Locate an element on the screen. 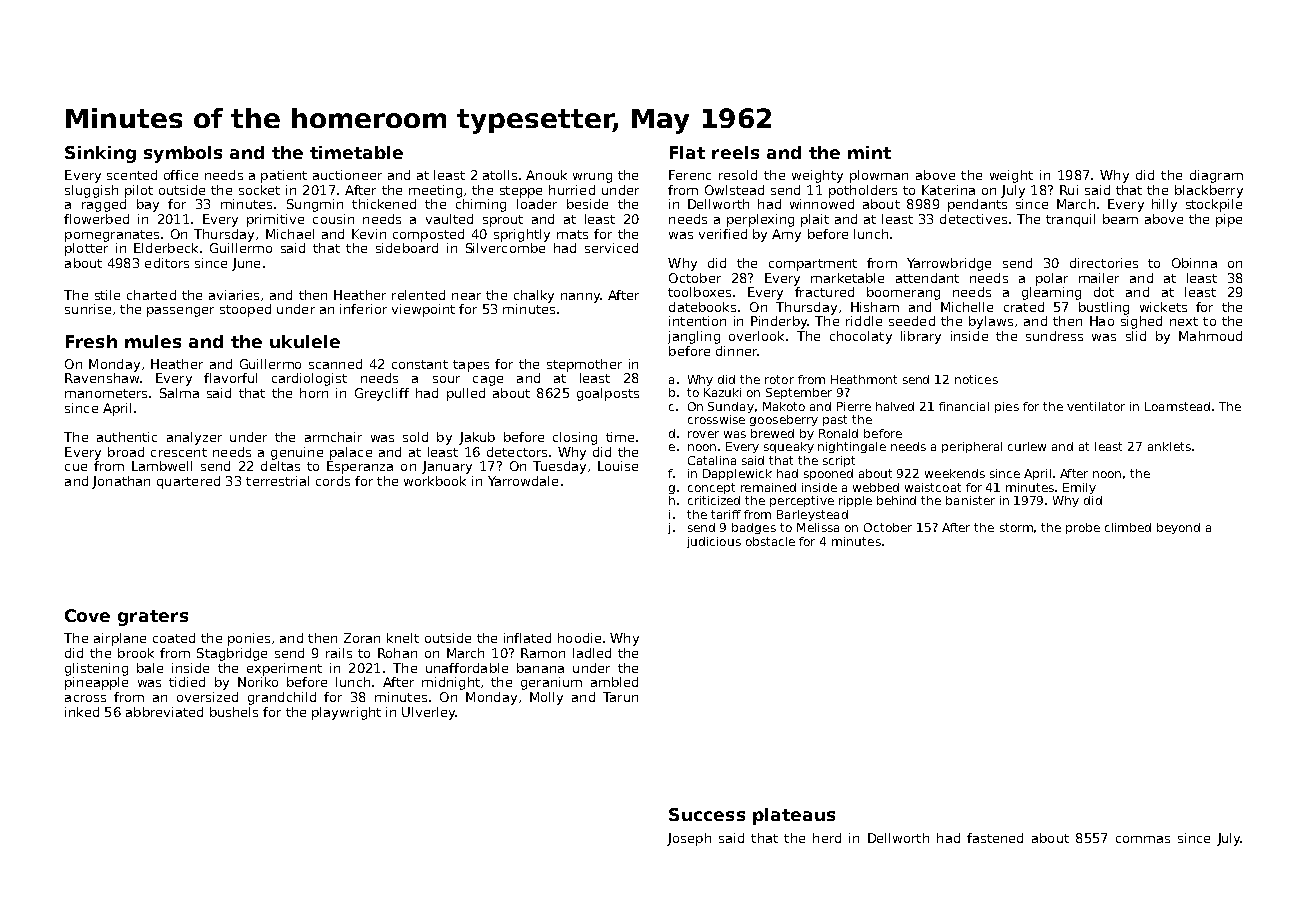  mint is located at coordinates (869, 152).
